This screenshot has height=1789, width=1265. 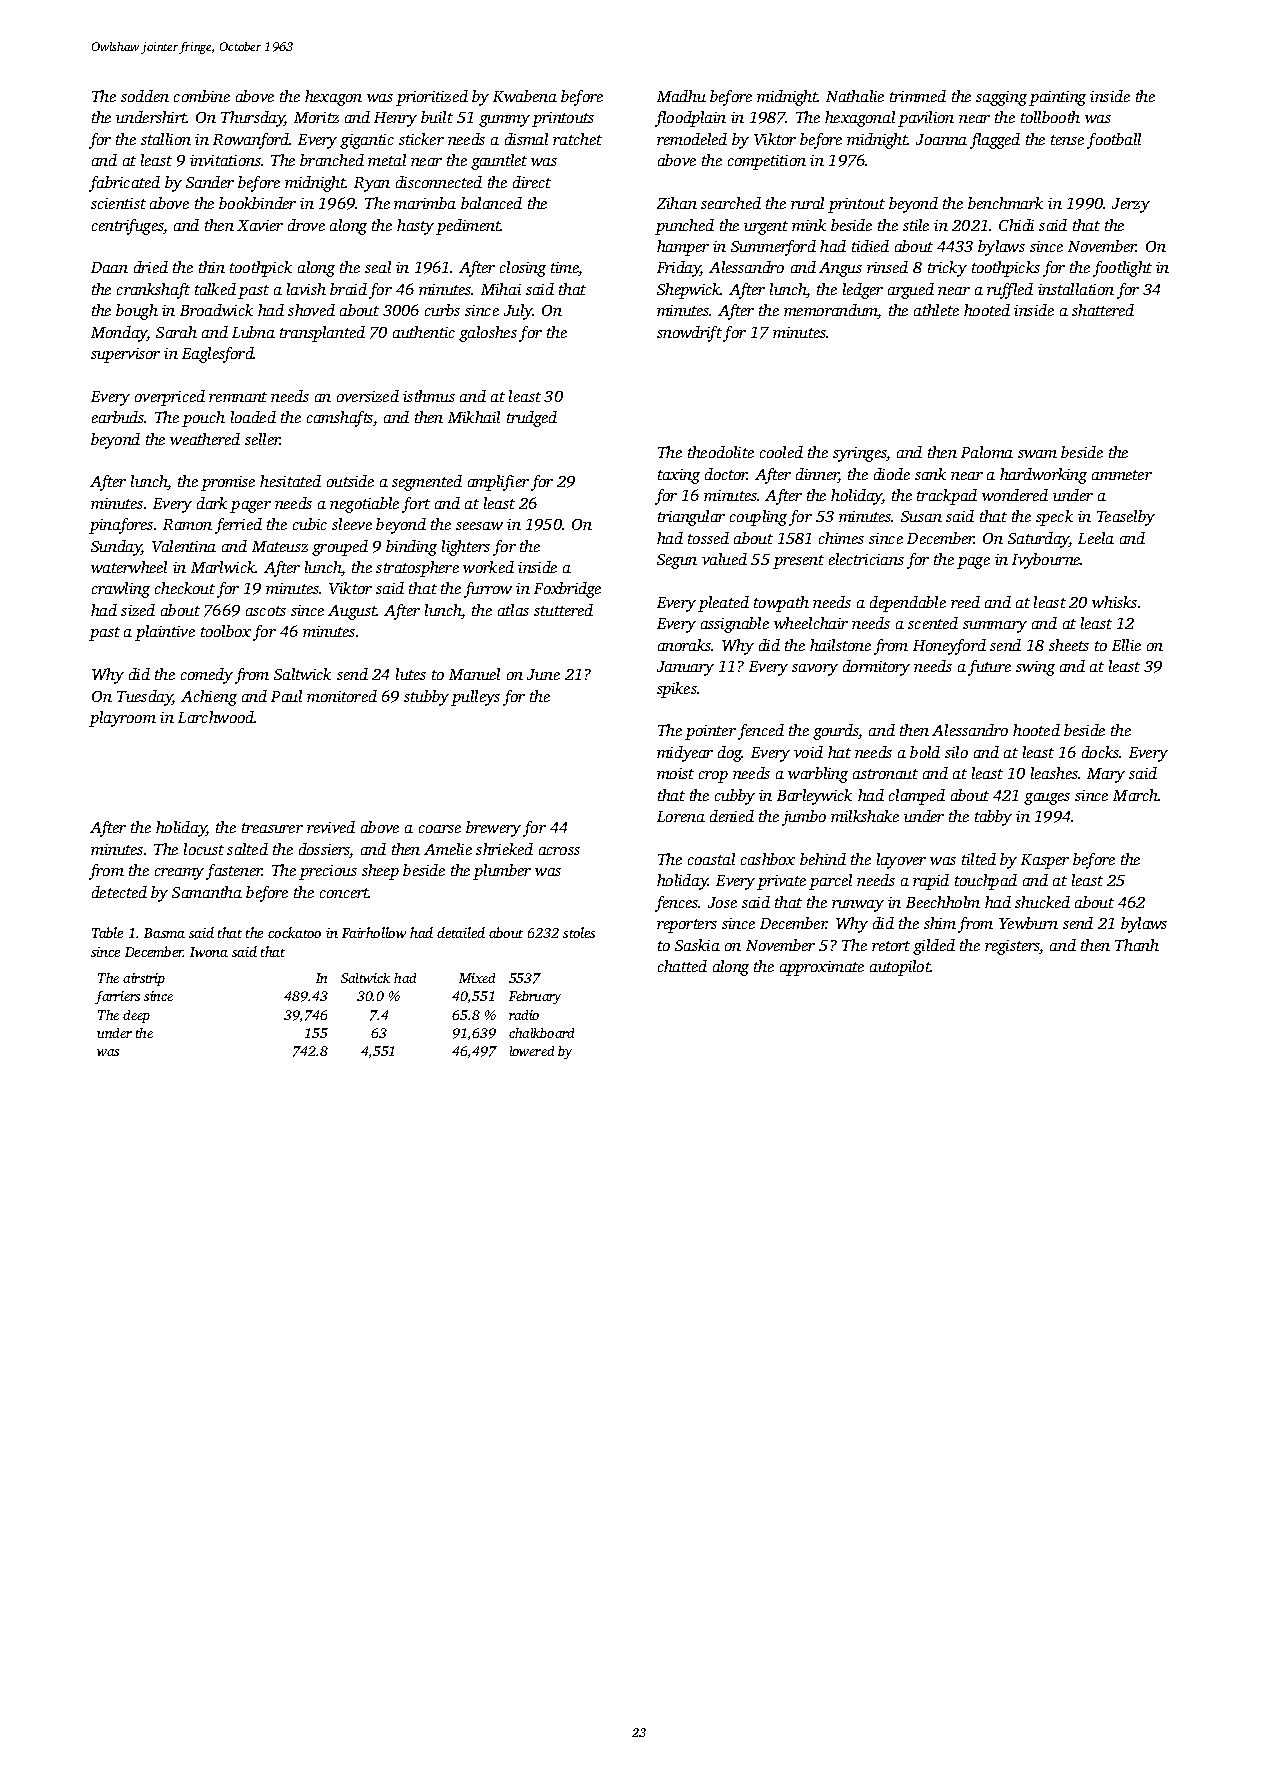 What do you see at coordinates (294, 932) in the screenshot?
I see `cockatoo` at bounding box center [294, 932].
